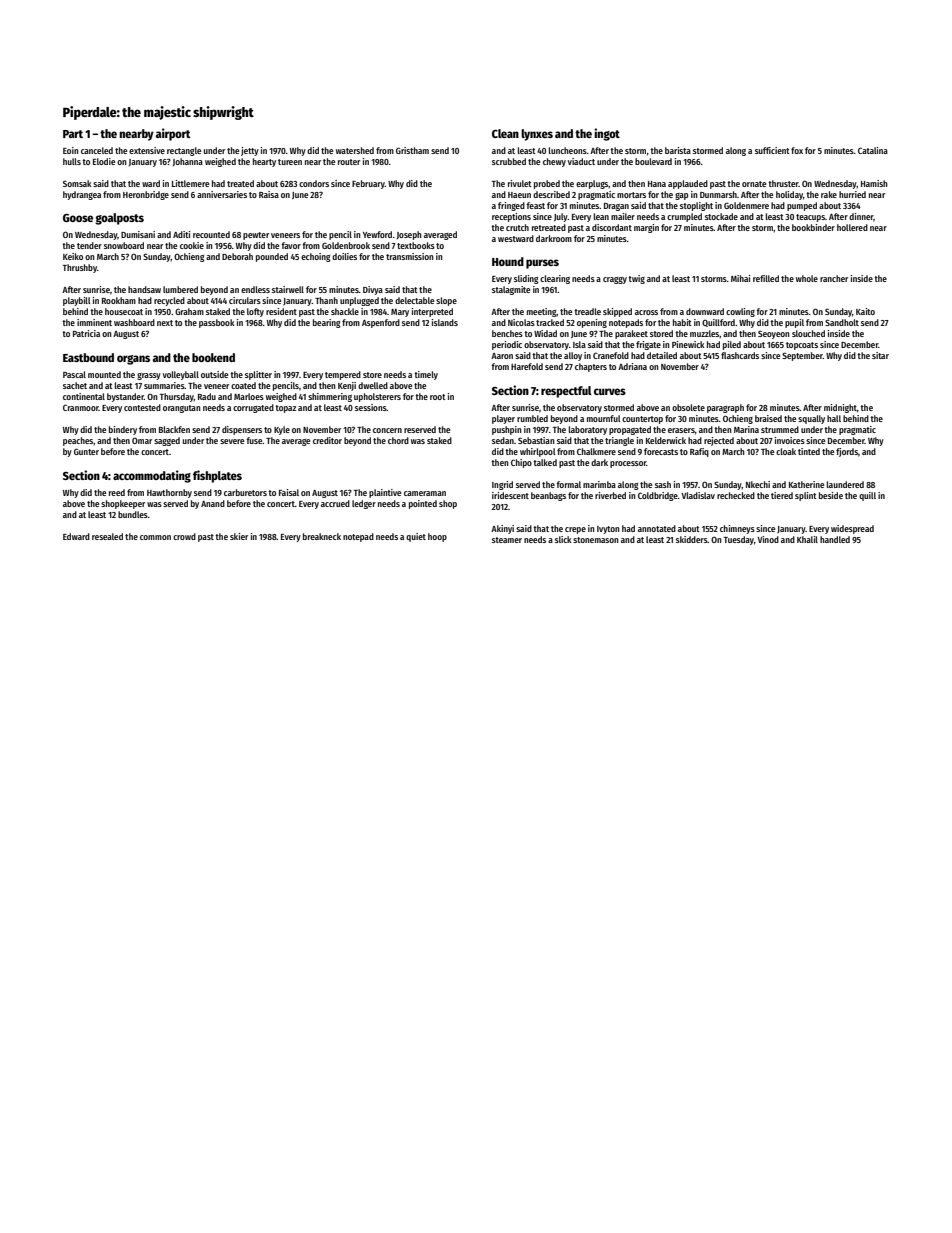  I want to click on accrued, so click(335, 503).
